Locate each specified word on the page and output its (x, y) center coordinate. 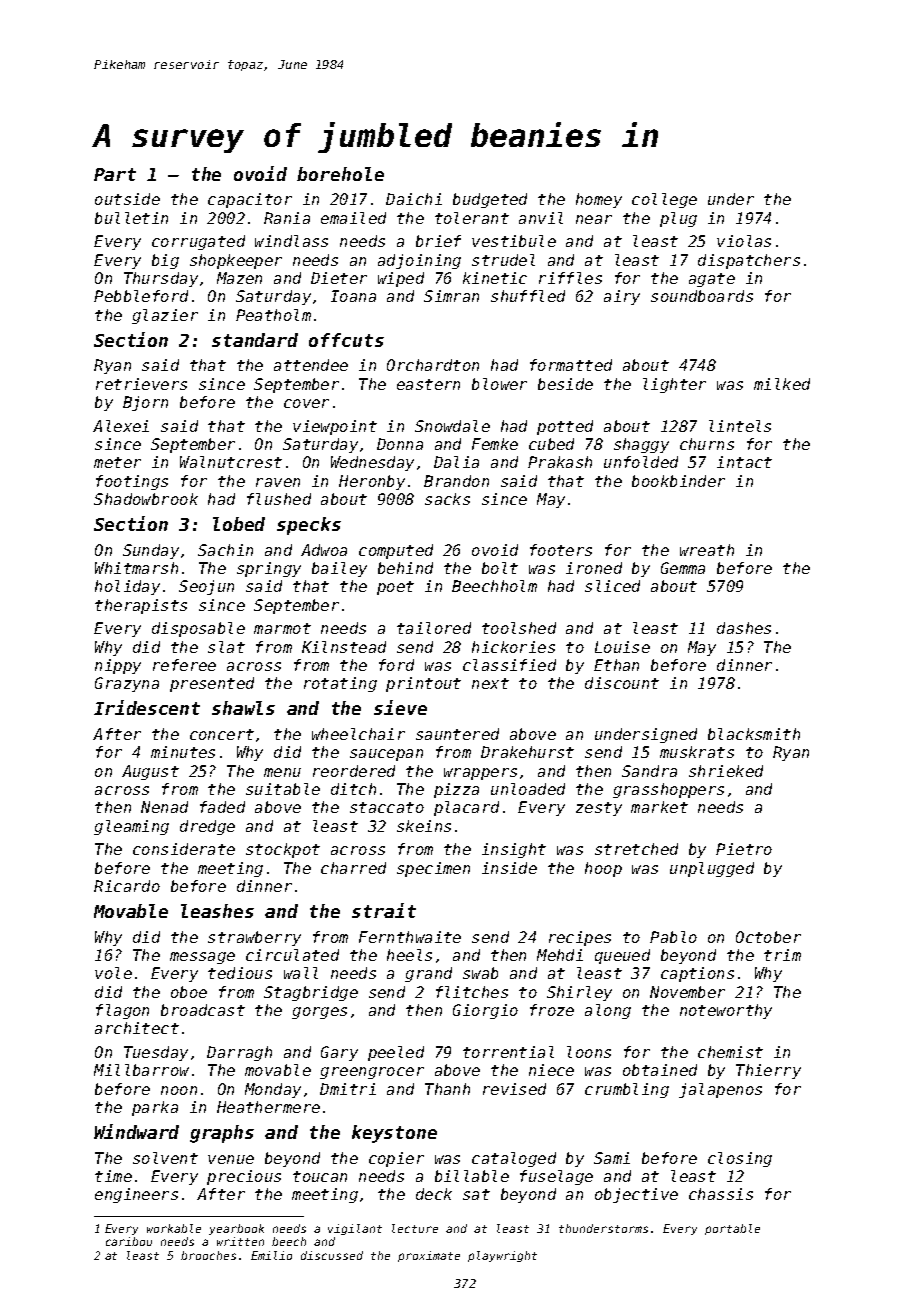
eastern (428, 384)
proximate (429, 1256)
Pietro (744, 849)
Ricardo (127, 886)
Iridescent (147, 707)
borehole (340, 174)
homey (599, 200)
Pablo (673, 937)
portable (732, 1229)
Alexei (121, 426)
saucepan (386, 755)
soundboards (702, 296)
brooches (208, 1255)
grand (428, 974)
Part (115, 174)
